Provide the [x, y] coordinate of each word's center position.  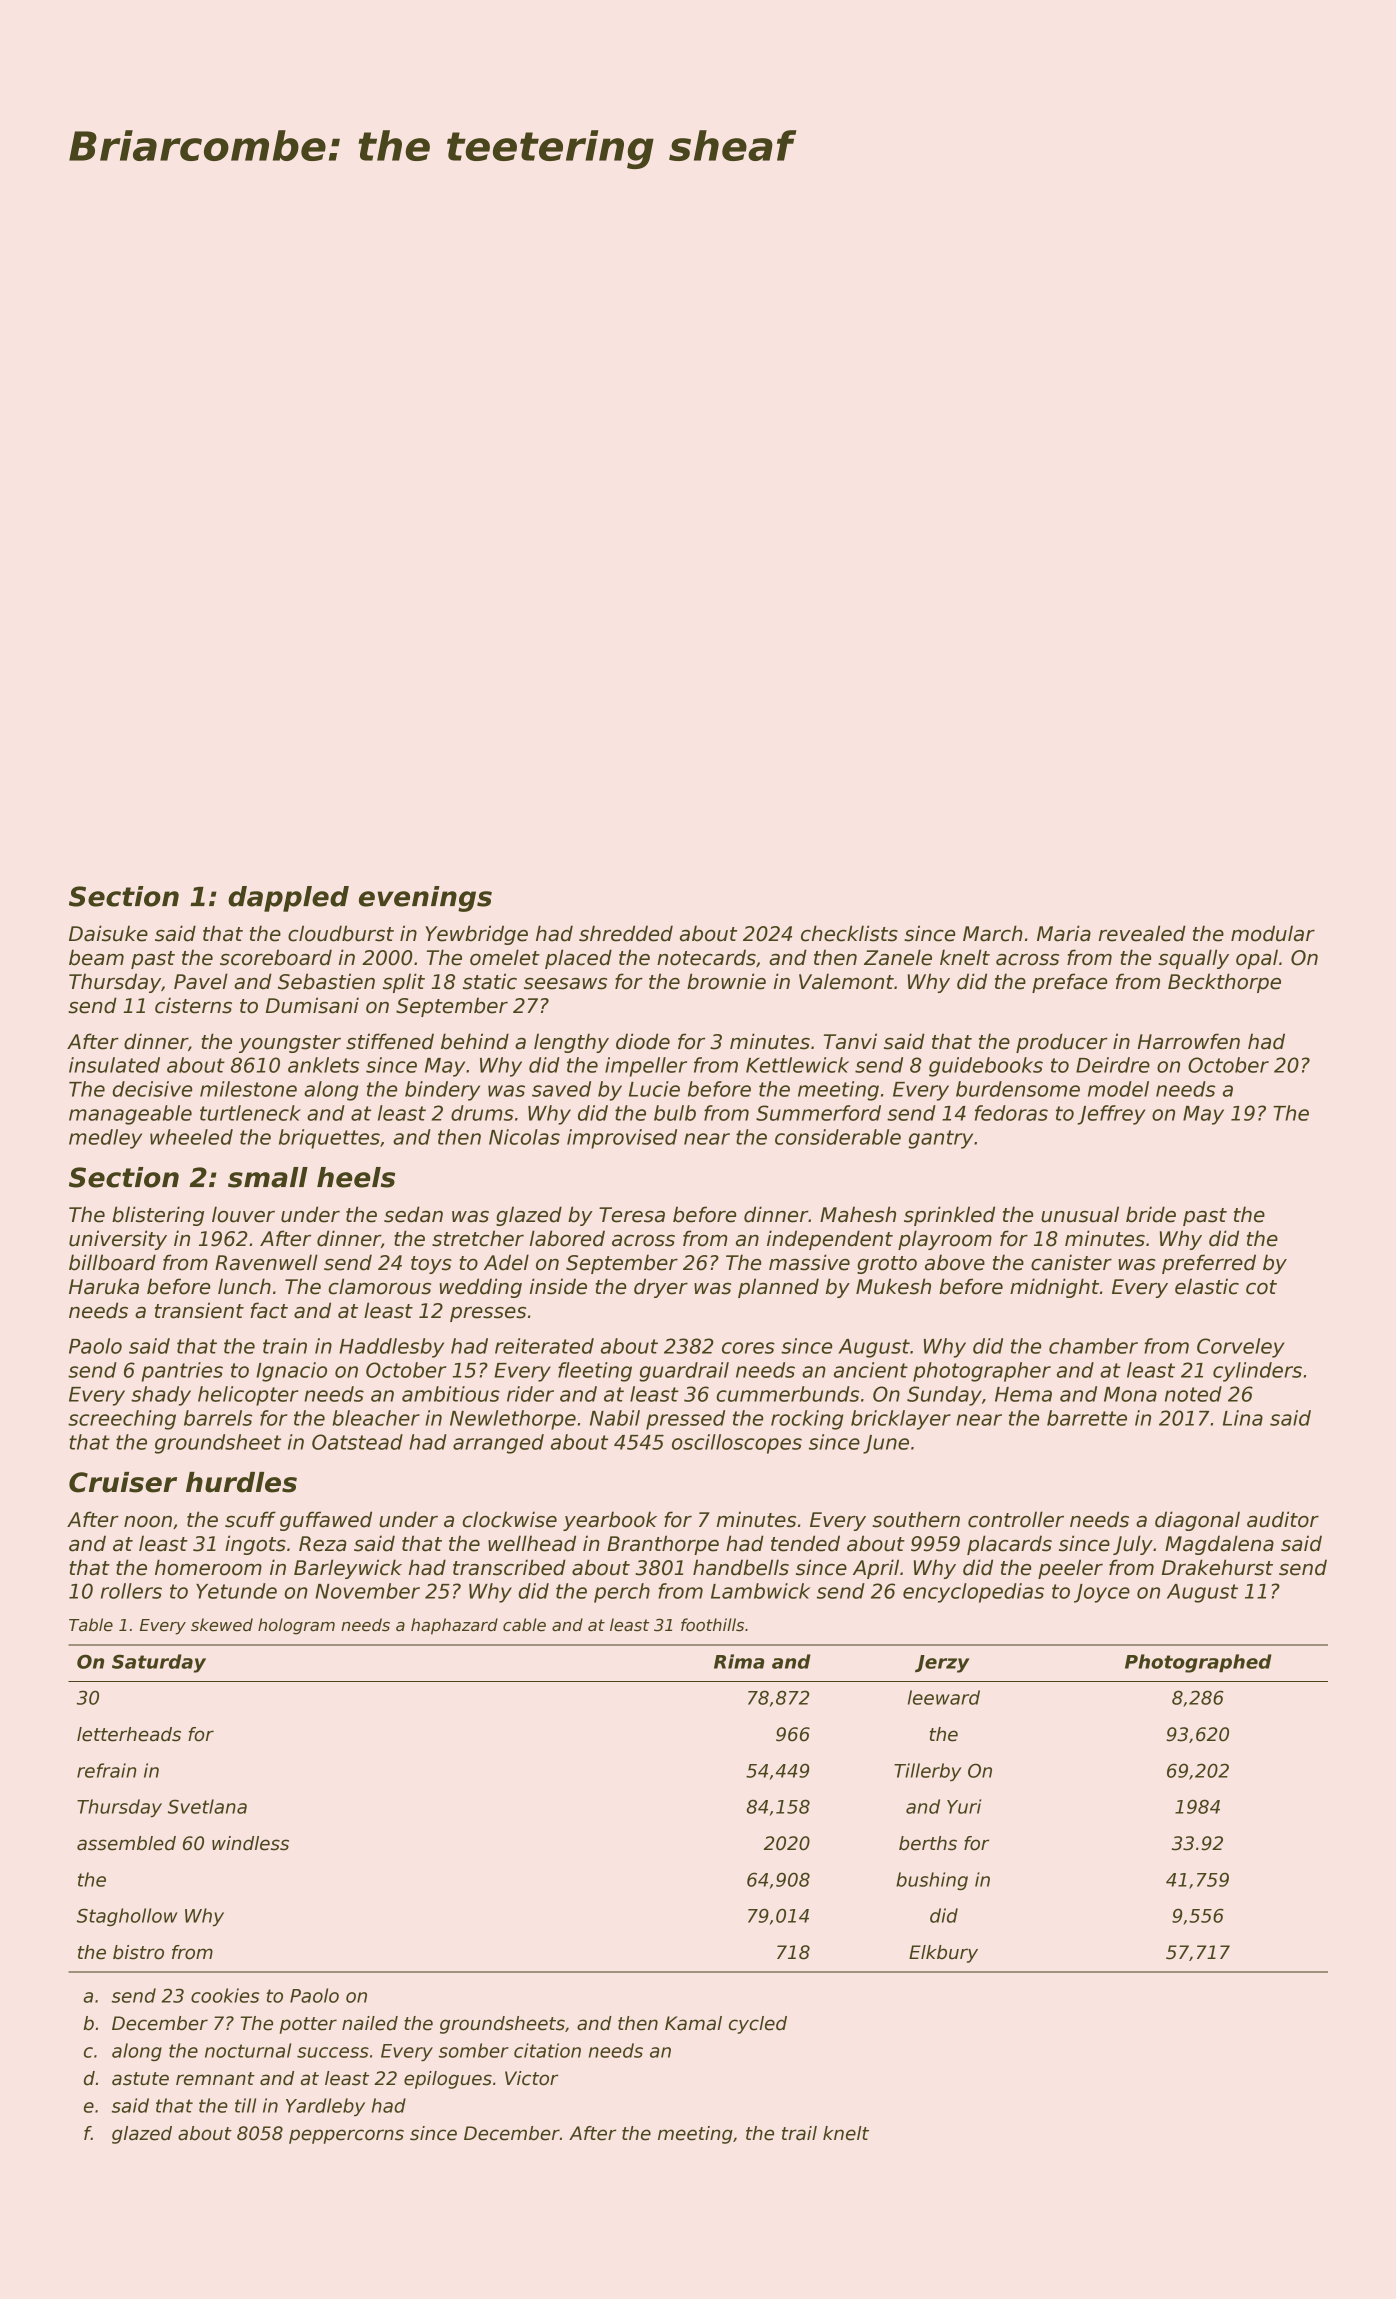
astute [140, 2079]
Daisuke [108, 933]
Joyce [1102, 1593]
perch [622, 1593]
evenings [425, 899]
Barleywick [348, 1569]
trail [799, 2133]
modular [1273, 933]
